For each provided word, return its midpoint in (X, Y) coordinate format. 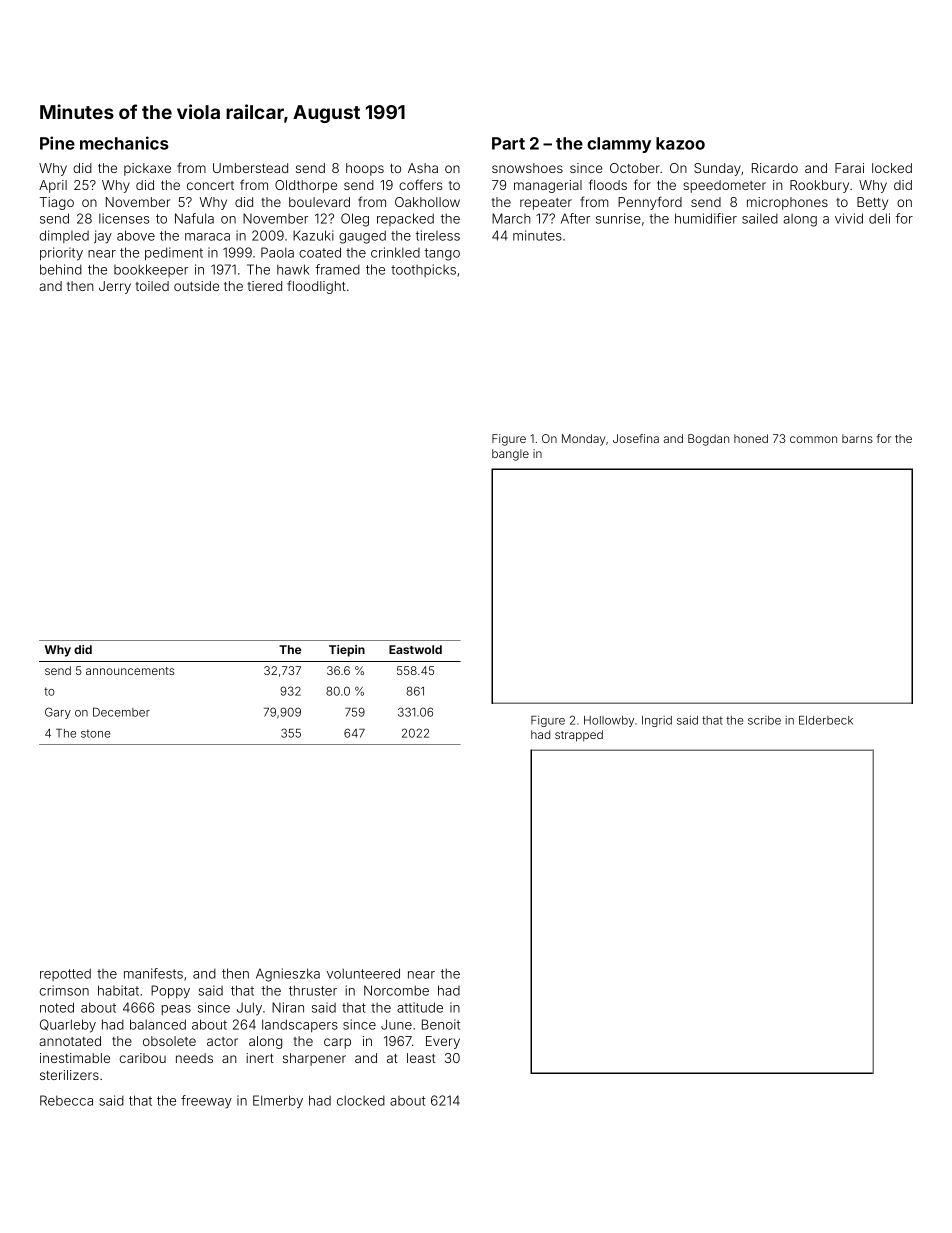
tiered (265, 286)
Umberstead (250, 168)
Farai (849, 168)
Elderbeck (826, 720)
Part (508, 143)
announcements (130, 671)
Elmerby (278, 1102)
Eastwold (415, 649)
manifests (153, 973)
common (813, 439)
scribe (764, 720)
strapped (579, 736)
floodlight (316, 287)
